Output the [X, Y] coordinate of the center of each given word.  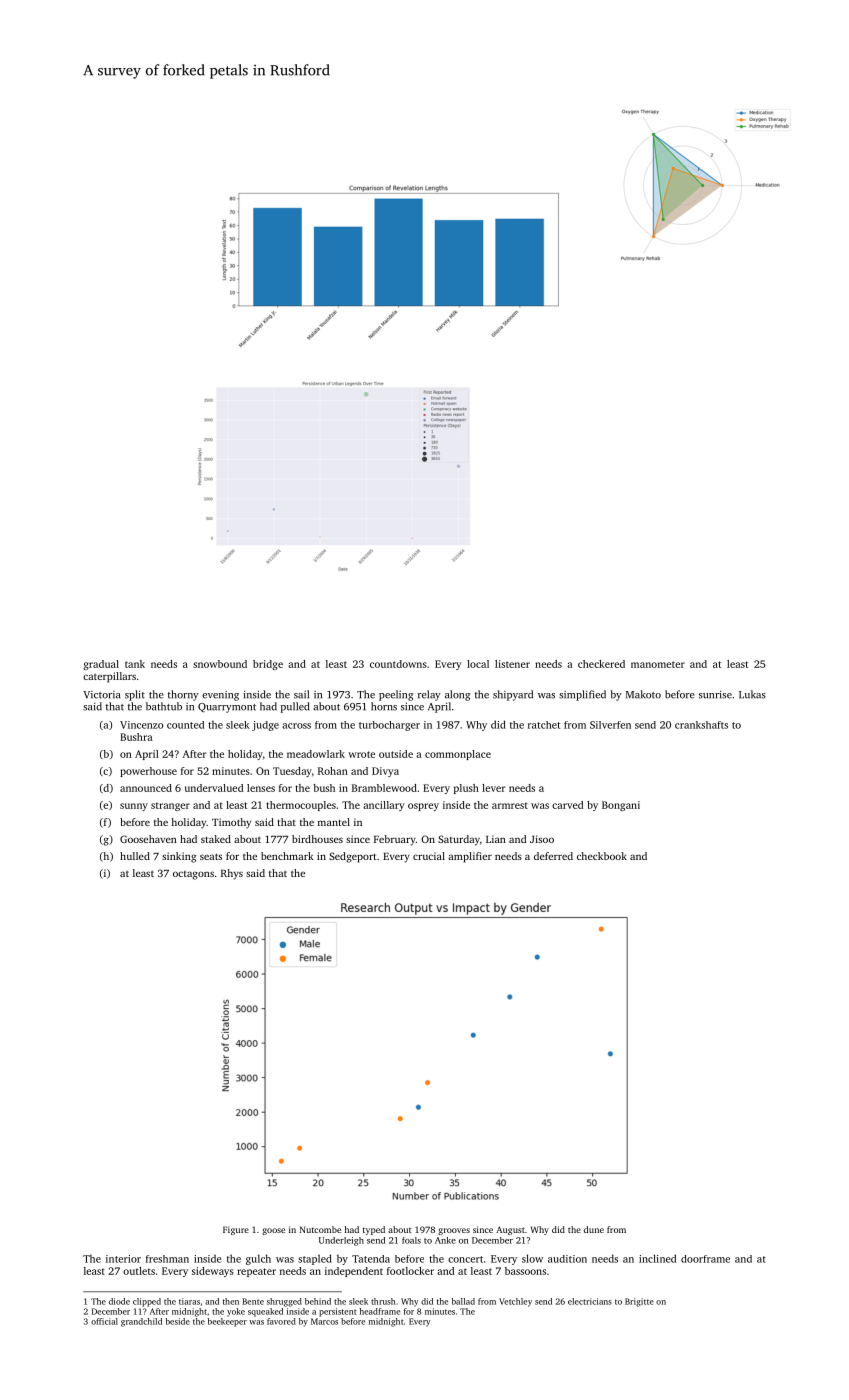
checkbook [602, 856]
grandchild [141, 1322]
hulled [135, 856]
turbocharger [389, 726]
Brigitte [639, 1302]
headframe [380, 1311]
